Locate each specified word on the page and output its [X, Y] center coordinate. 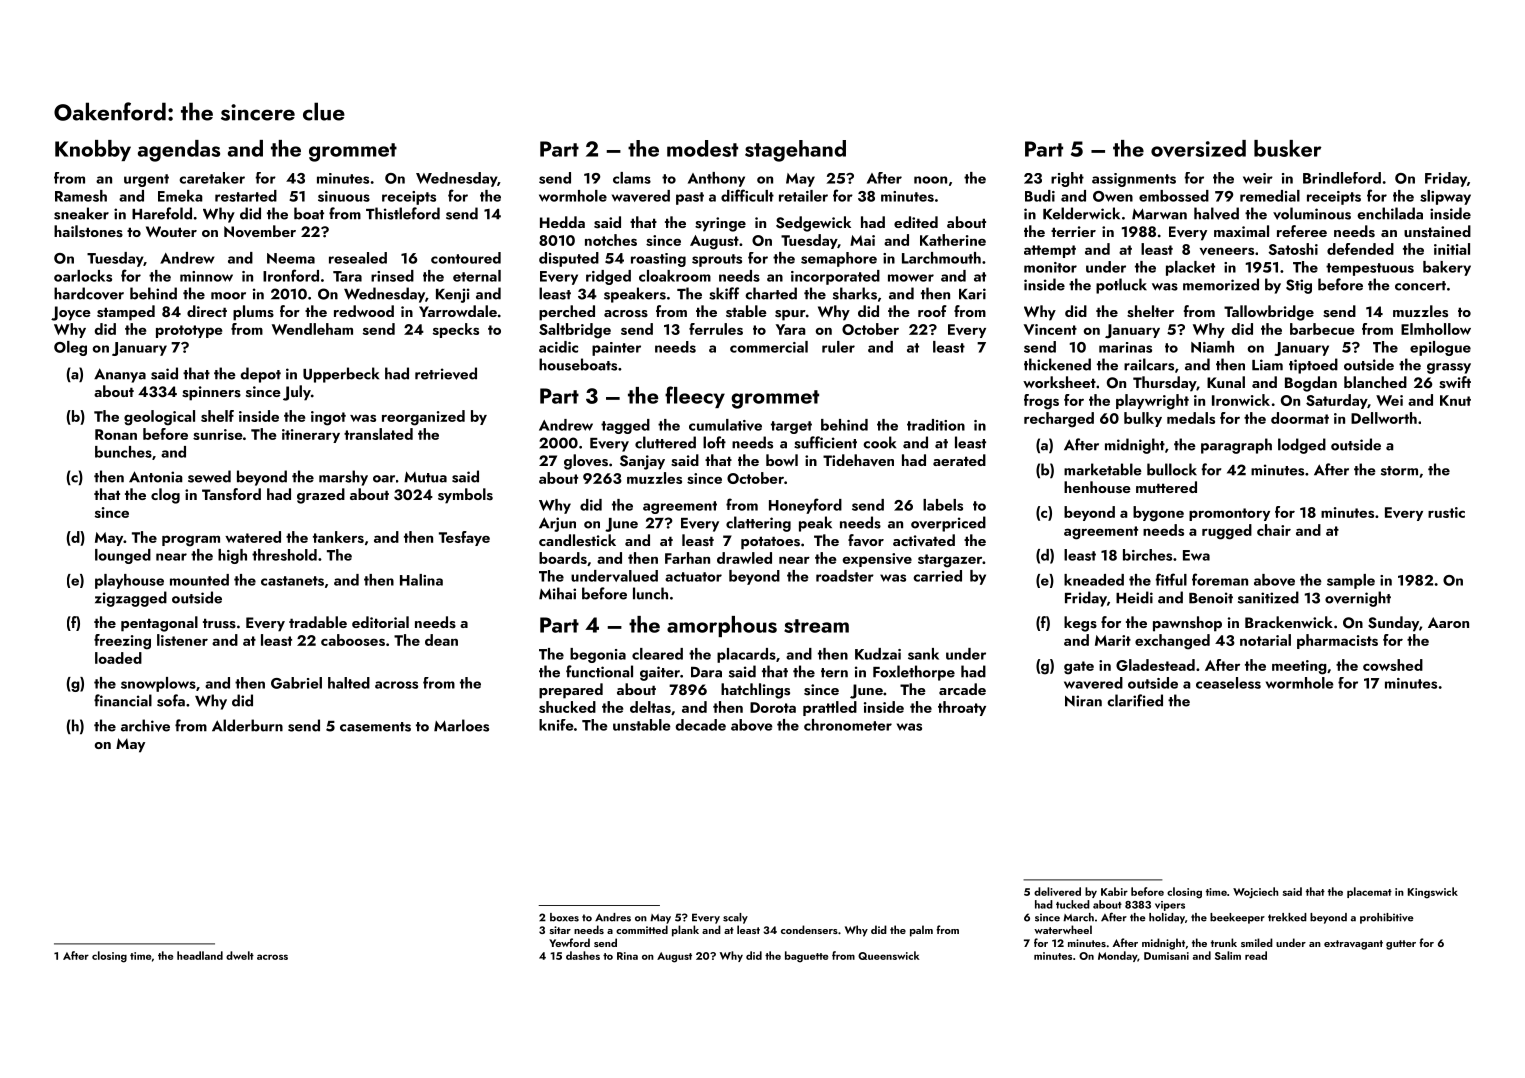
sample [1351, 581]
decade [701, 725]
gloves [586, 462]
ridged [608, 277]
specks [456, 330]
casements [375, 727]
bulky [1143, 419]
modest [702, 148]
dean [441, 640]
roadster [845, 576]
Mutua [425, 477]
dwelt [240, 955]
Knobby [93, 150]
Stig [1299, 286]
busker [1288, 148]
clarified [1135, 700]
